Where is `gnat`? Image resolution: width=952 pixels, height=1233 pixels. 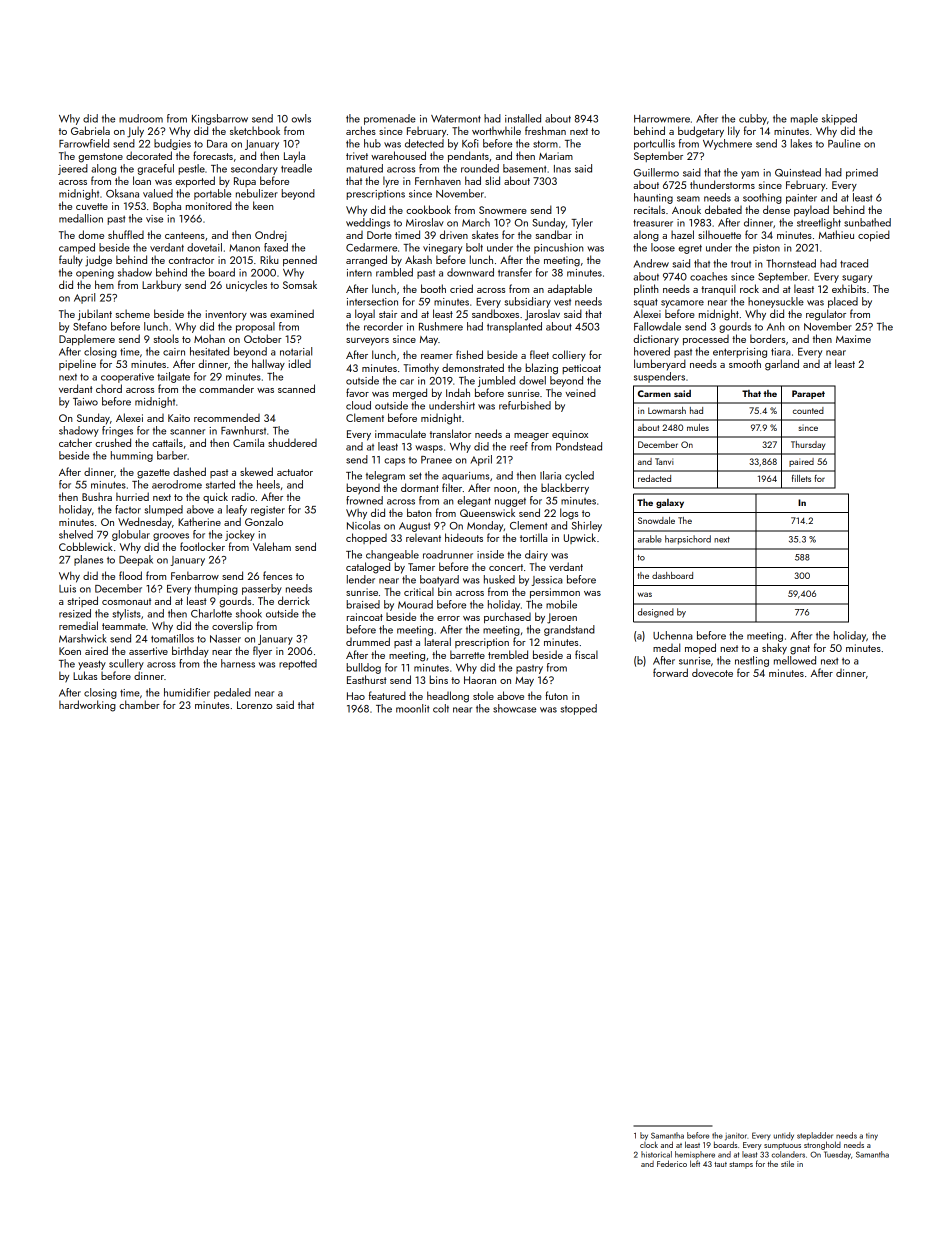
gnat is located at coordinates (800, 650).
